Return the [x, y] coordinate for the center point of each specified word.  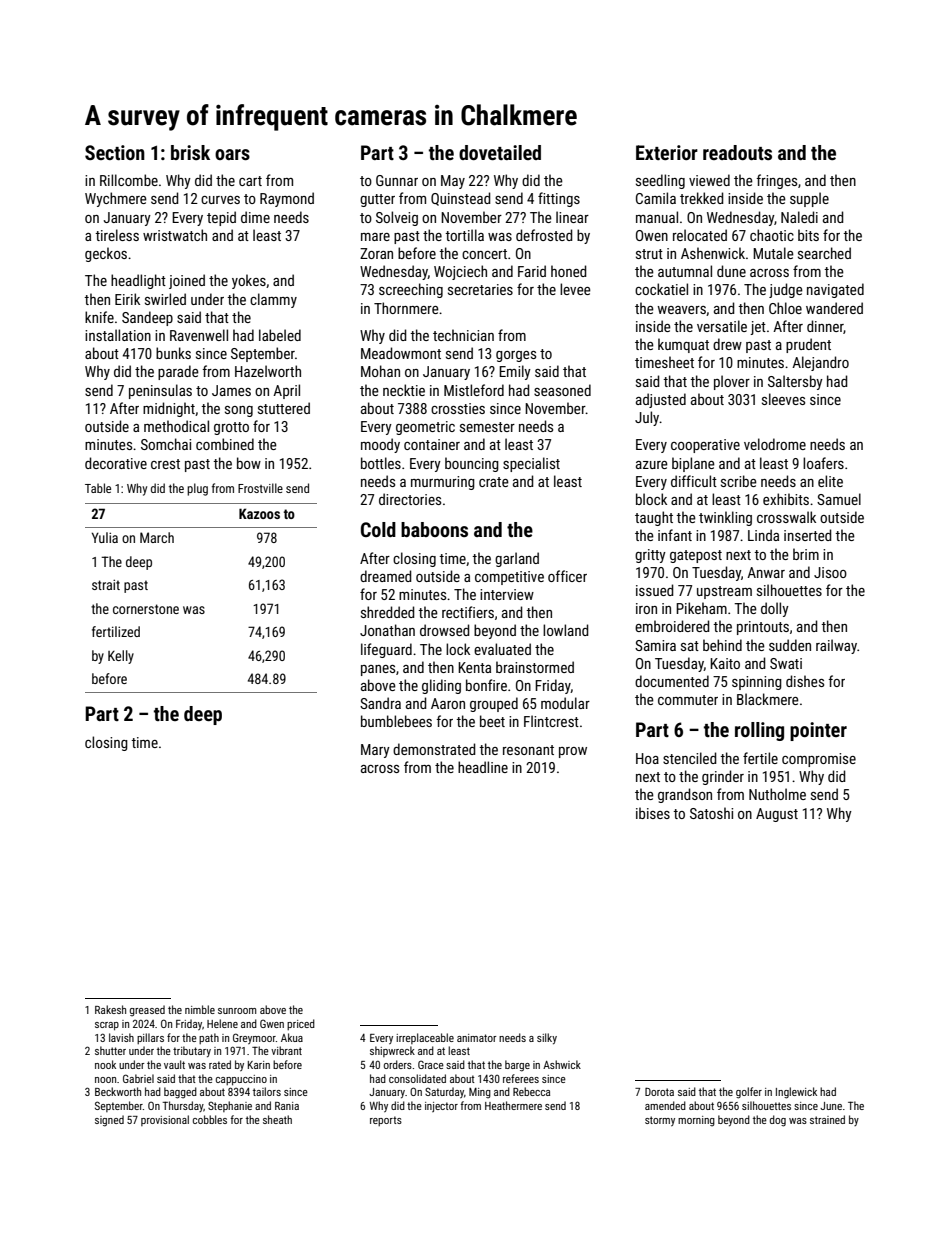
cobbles [210, 1119]
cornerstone [146, 609]
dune [731, 271]
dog [778, 1121]
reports [386, 1121]
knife [99, 317]
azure [652, 465]
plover [732, 382]
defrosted [544, 235]
